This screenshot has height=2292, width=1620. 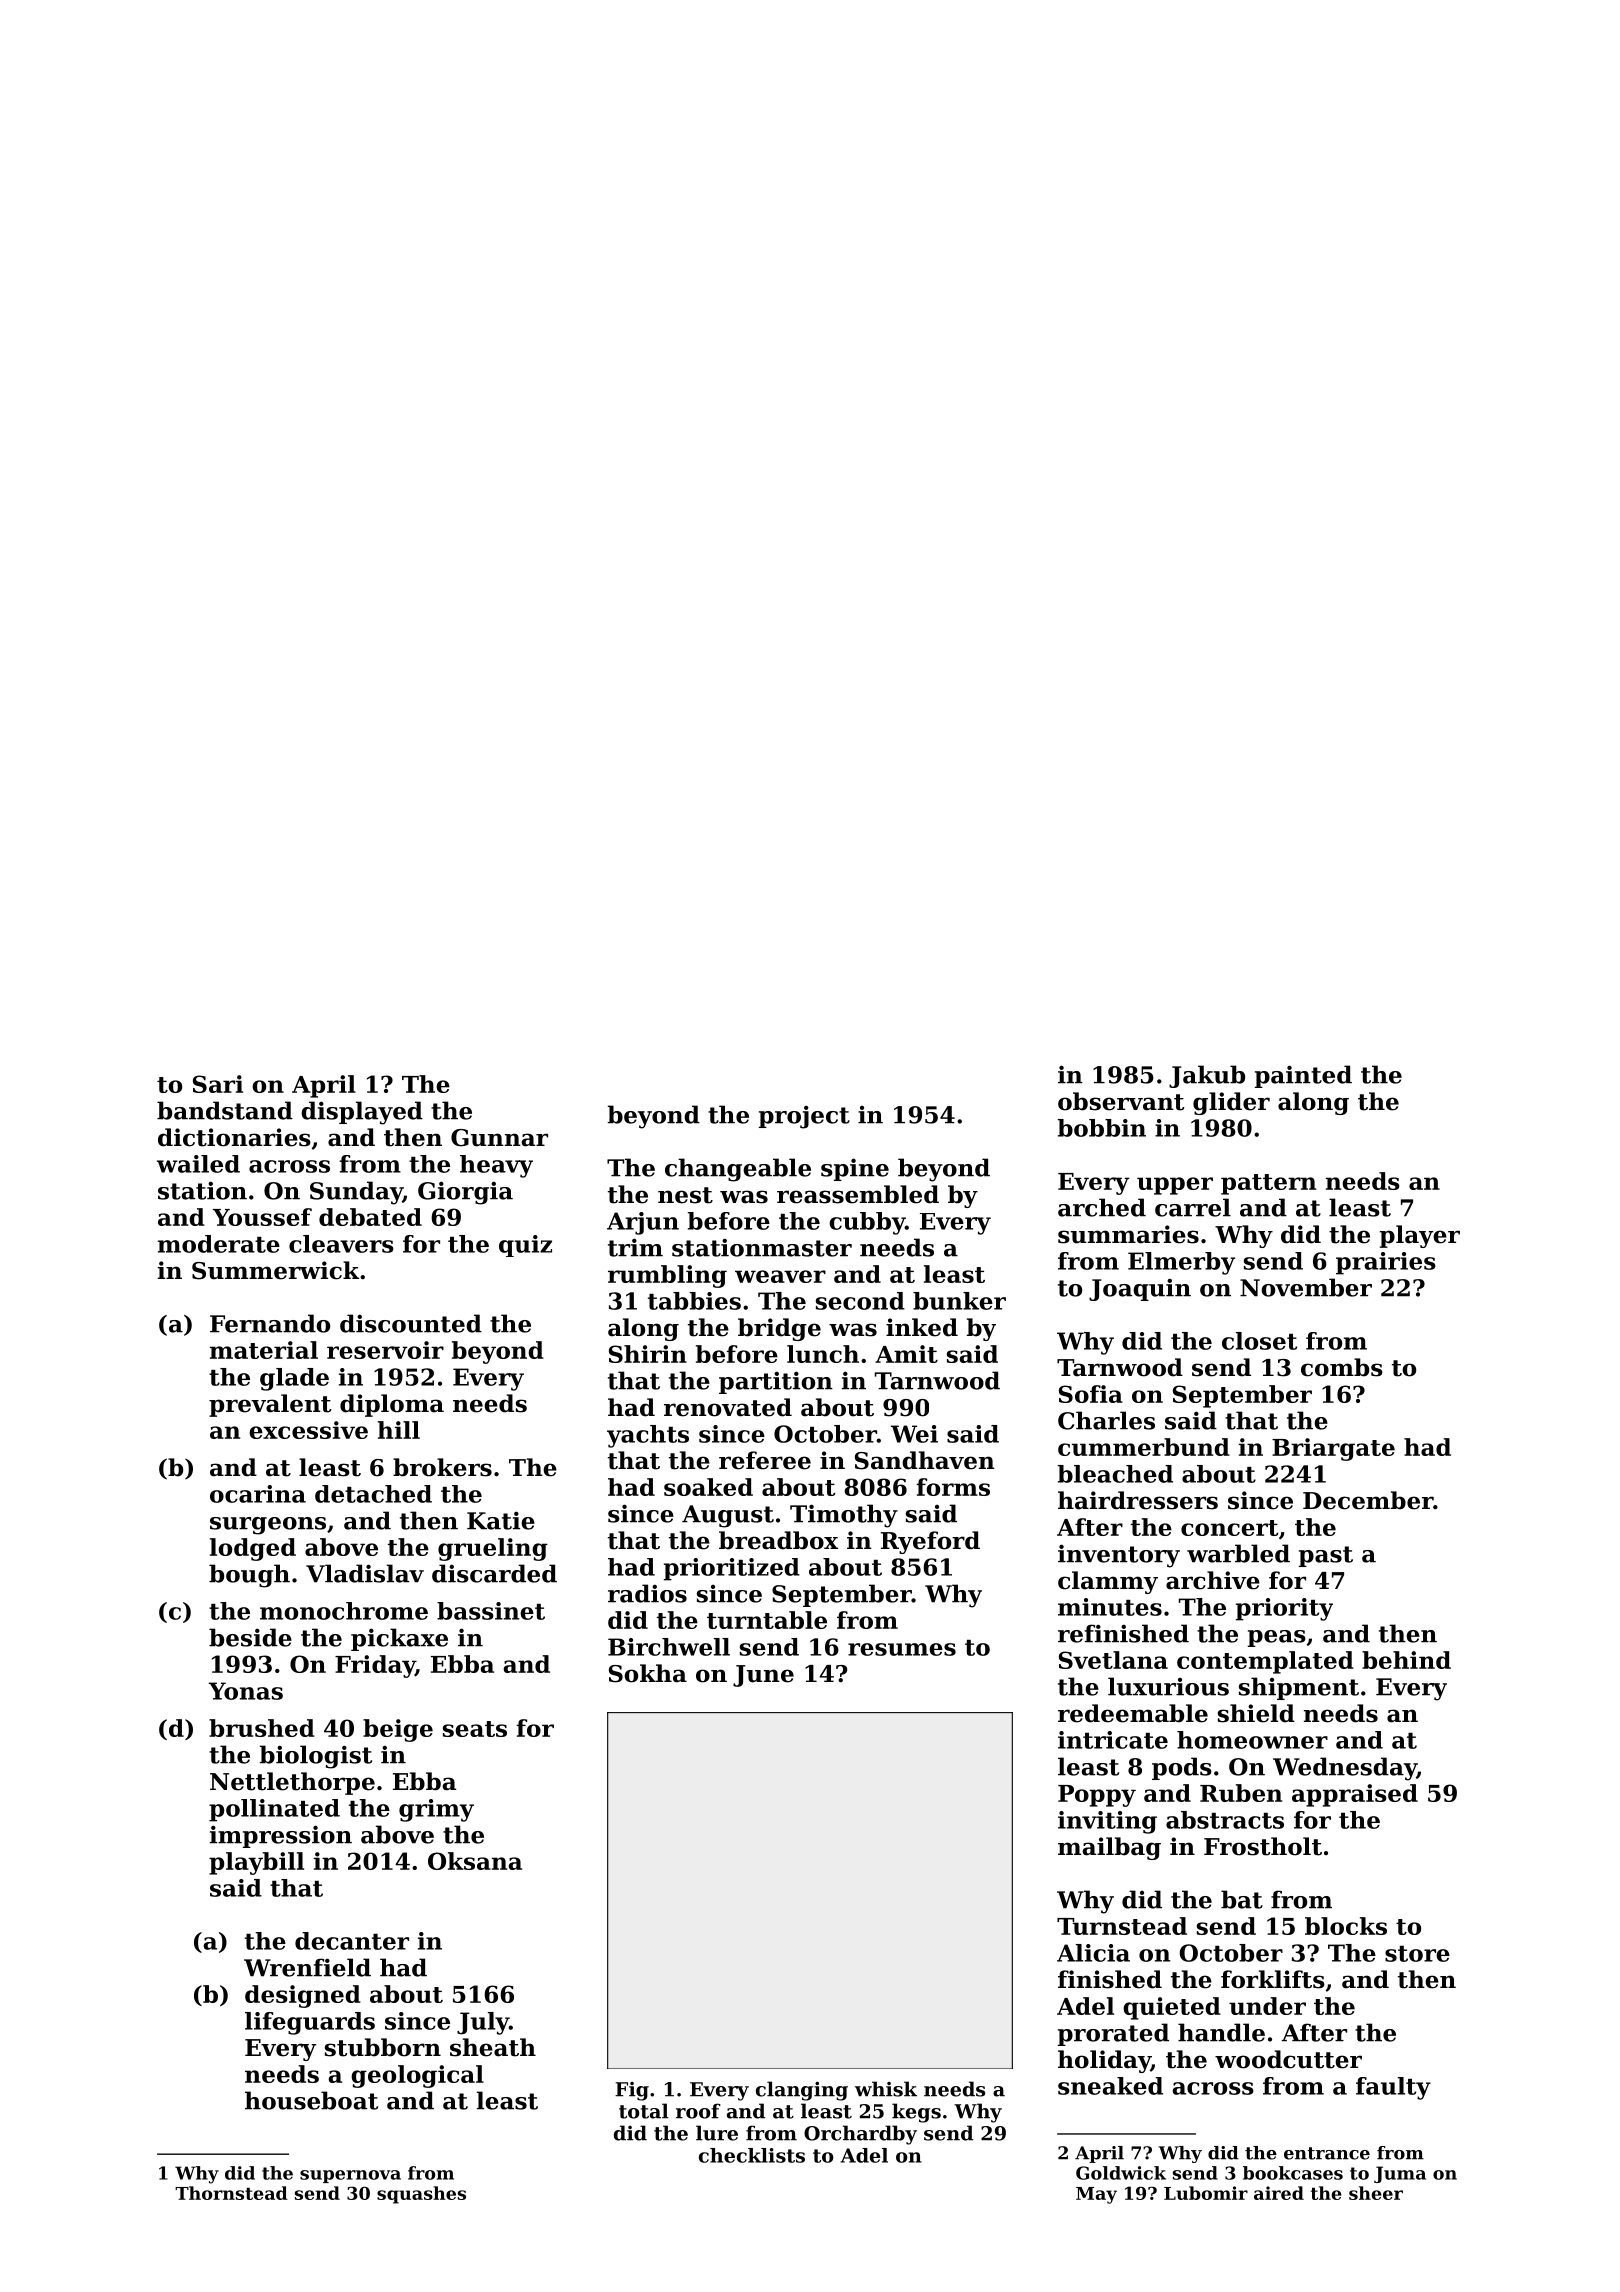 What do you see at coordinates (256, 1863) in the screenshot?
I see `playbill` at bounding box center [256, 1863].
